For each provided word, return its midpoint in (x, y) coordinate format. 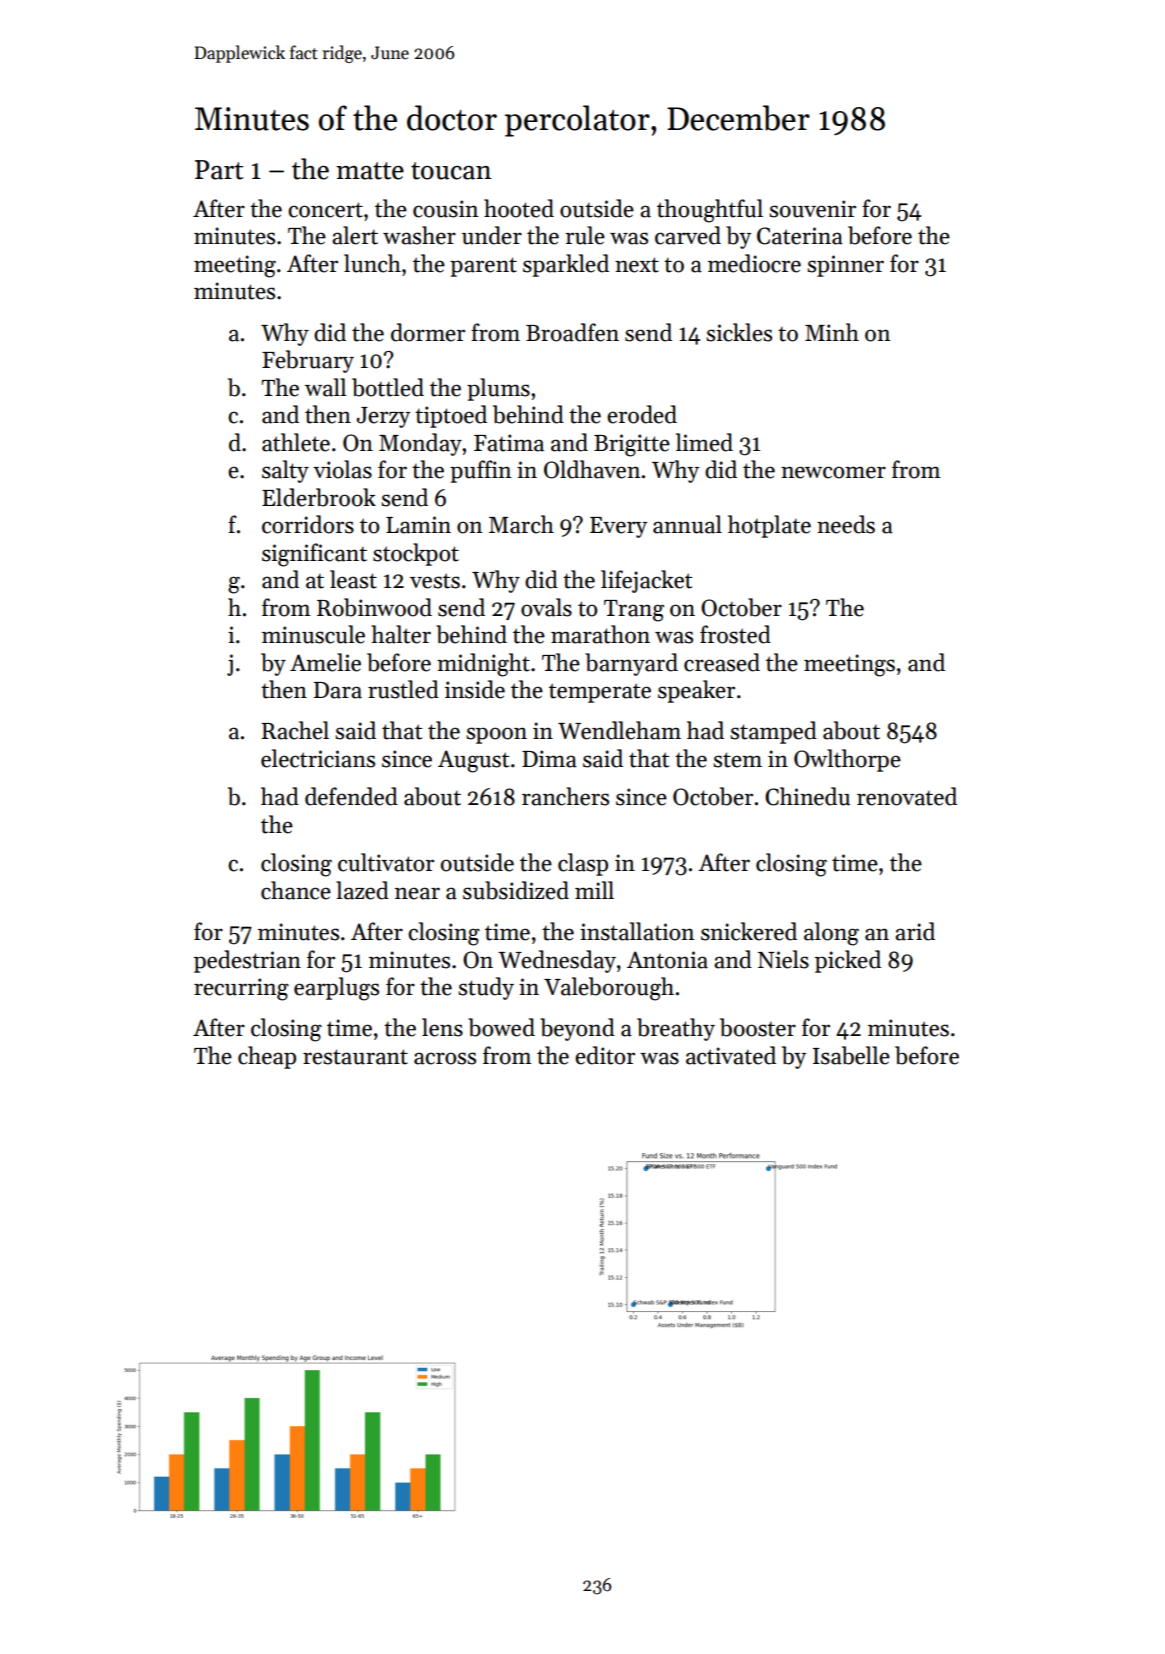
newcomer (833, 472)
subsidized (516, 890)
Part (219, 170)
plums (498, 389)
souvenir (812, 209)
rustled (403, 689)
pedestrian (247, 961)
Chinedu (807, 796)
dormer (428, 332)
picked (848, 961)
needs (846, 524)
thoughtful (710, 211)
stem (737, 760)
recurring (241, 989)
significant (314, 555)
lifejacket (646, 581)
